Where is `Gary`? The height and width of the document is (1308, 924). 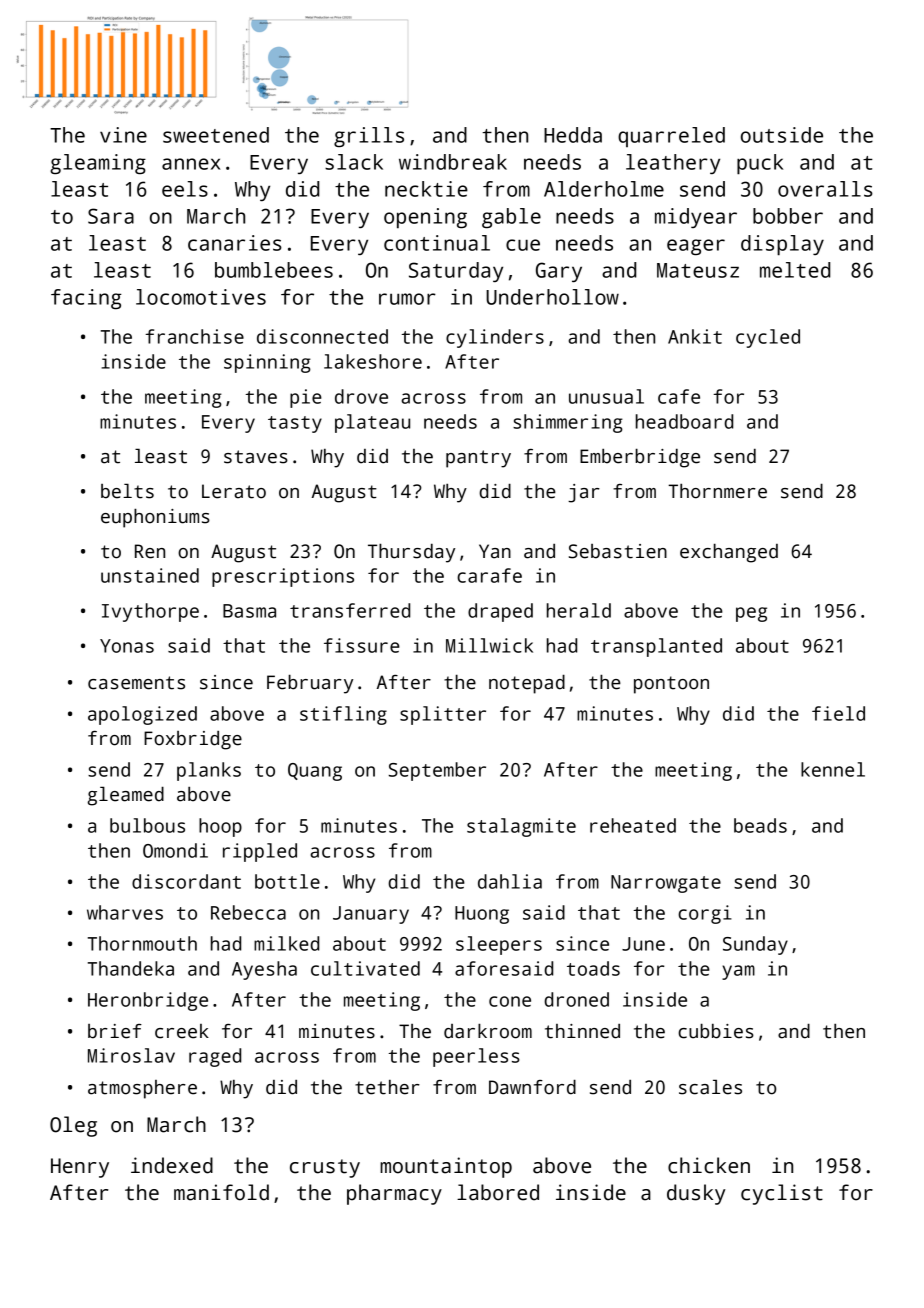
Gary is located at coordinates (559, 272).
